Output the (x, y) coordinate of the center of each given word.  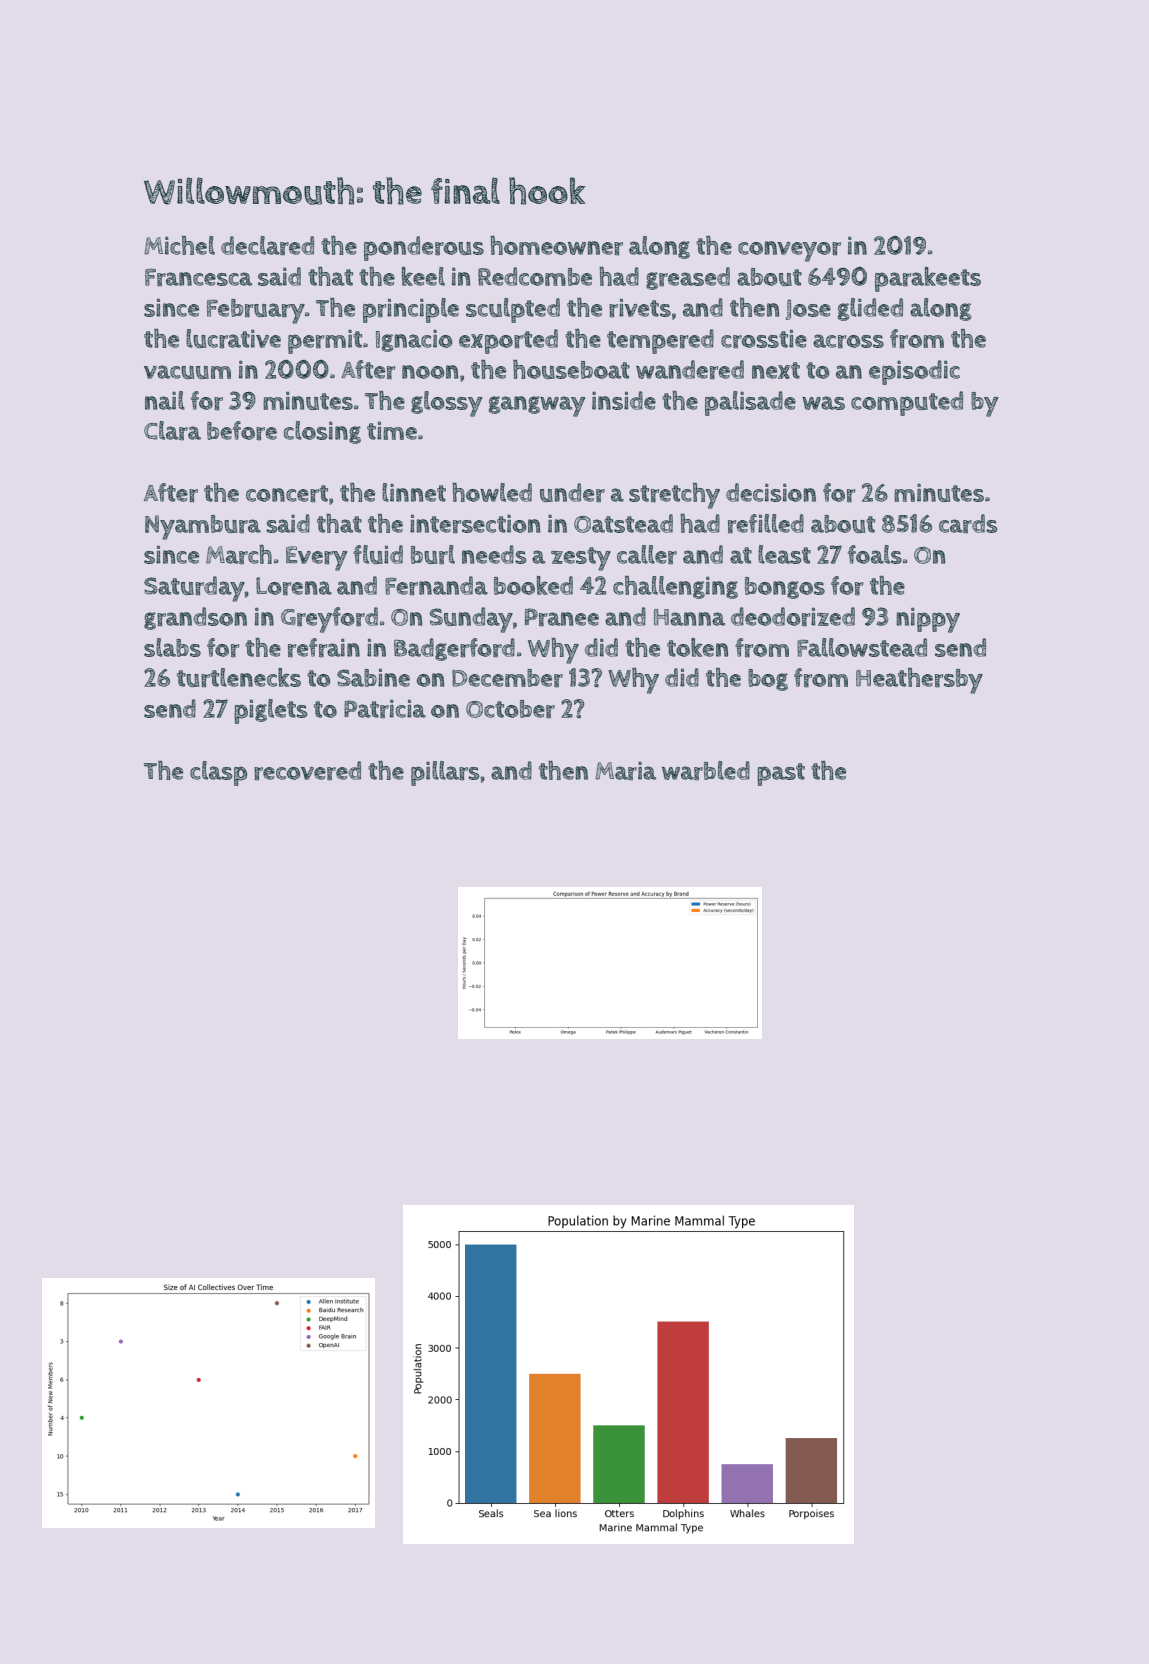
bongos (785, 588)
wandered (690, 370)
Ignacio (414, 340)
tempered (660, 341)
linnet (414, 492)
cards (968, 524)
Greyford (329, 620)
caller (647, 555)
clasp (218, 773)
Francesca (198, 278)
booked (533, 585)
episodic (914, 372)
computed (907, 403)
